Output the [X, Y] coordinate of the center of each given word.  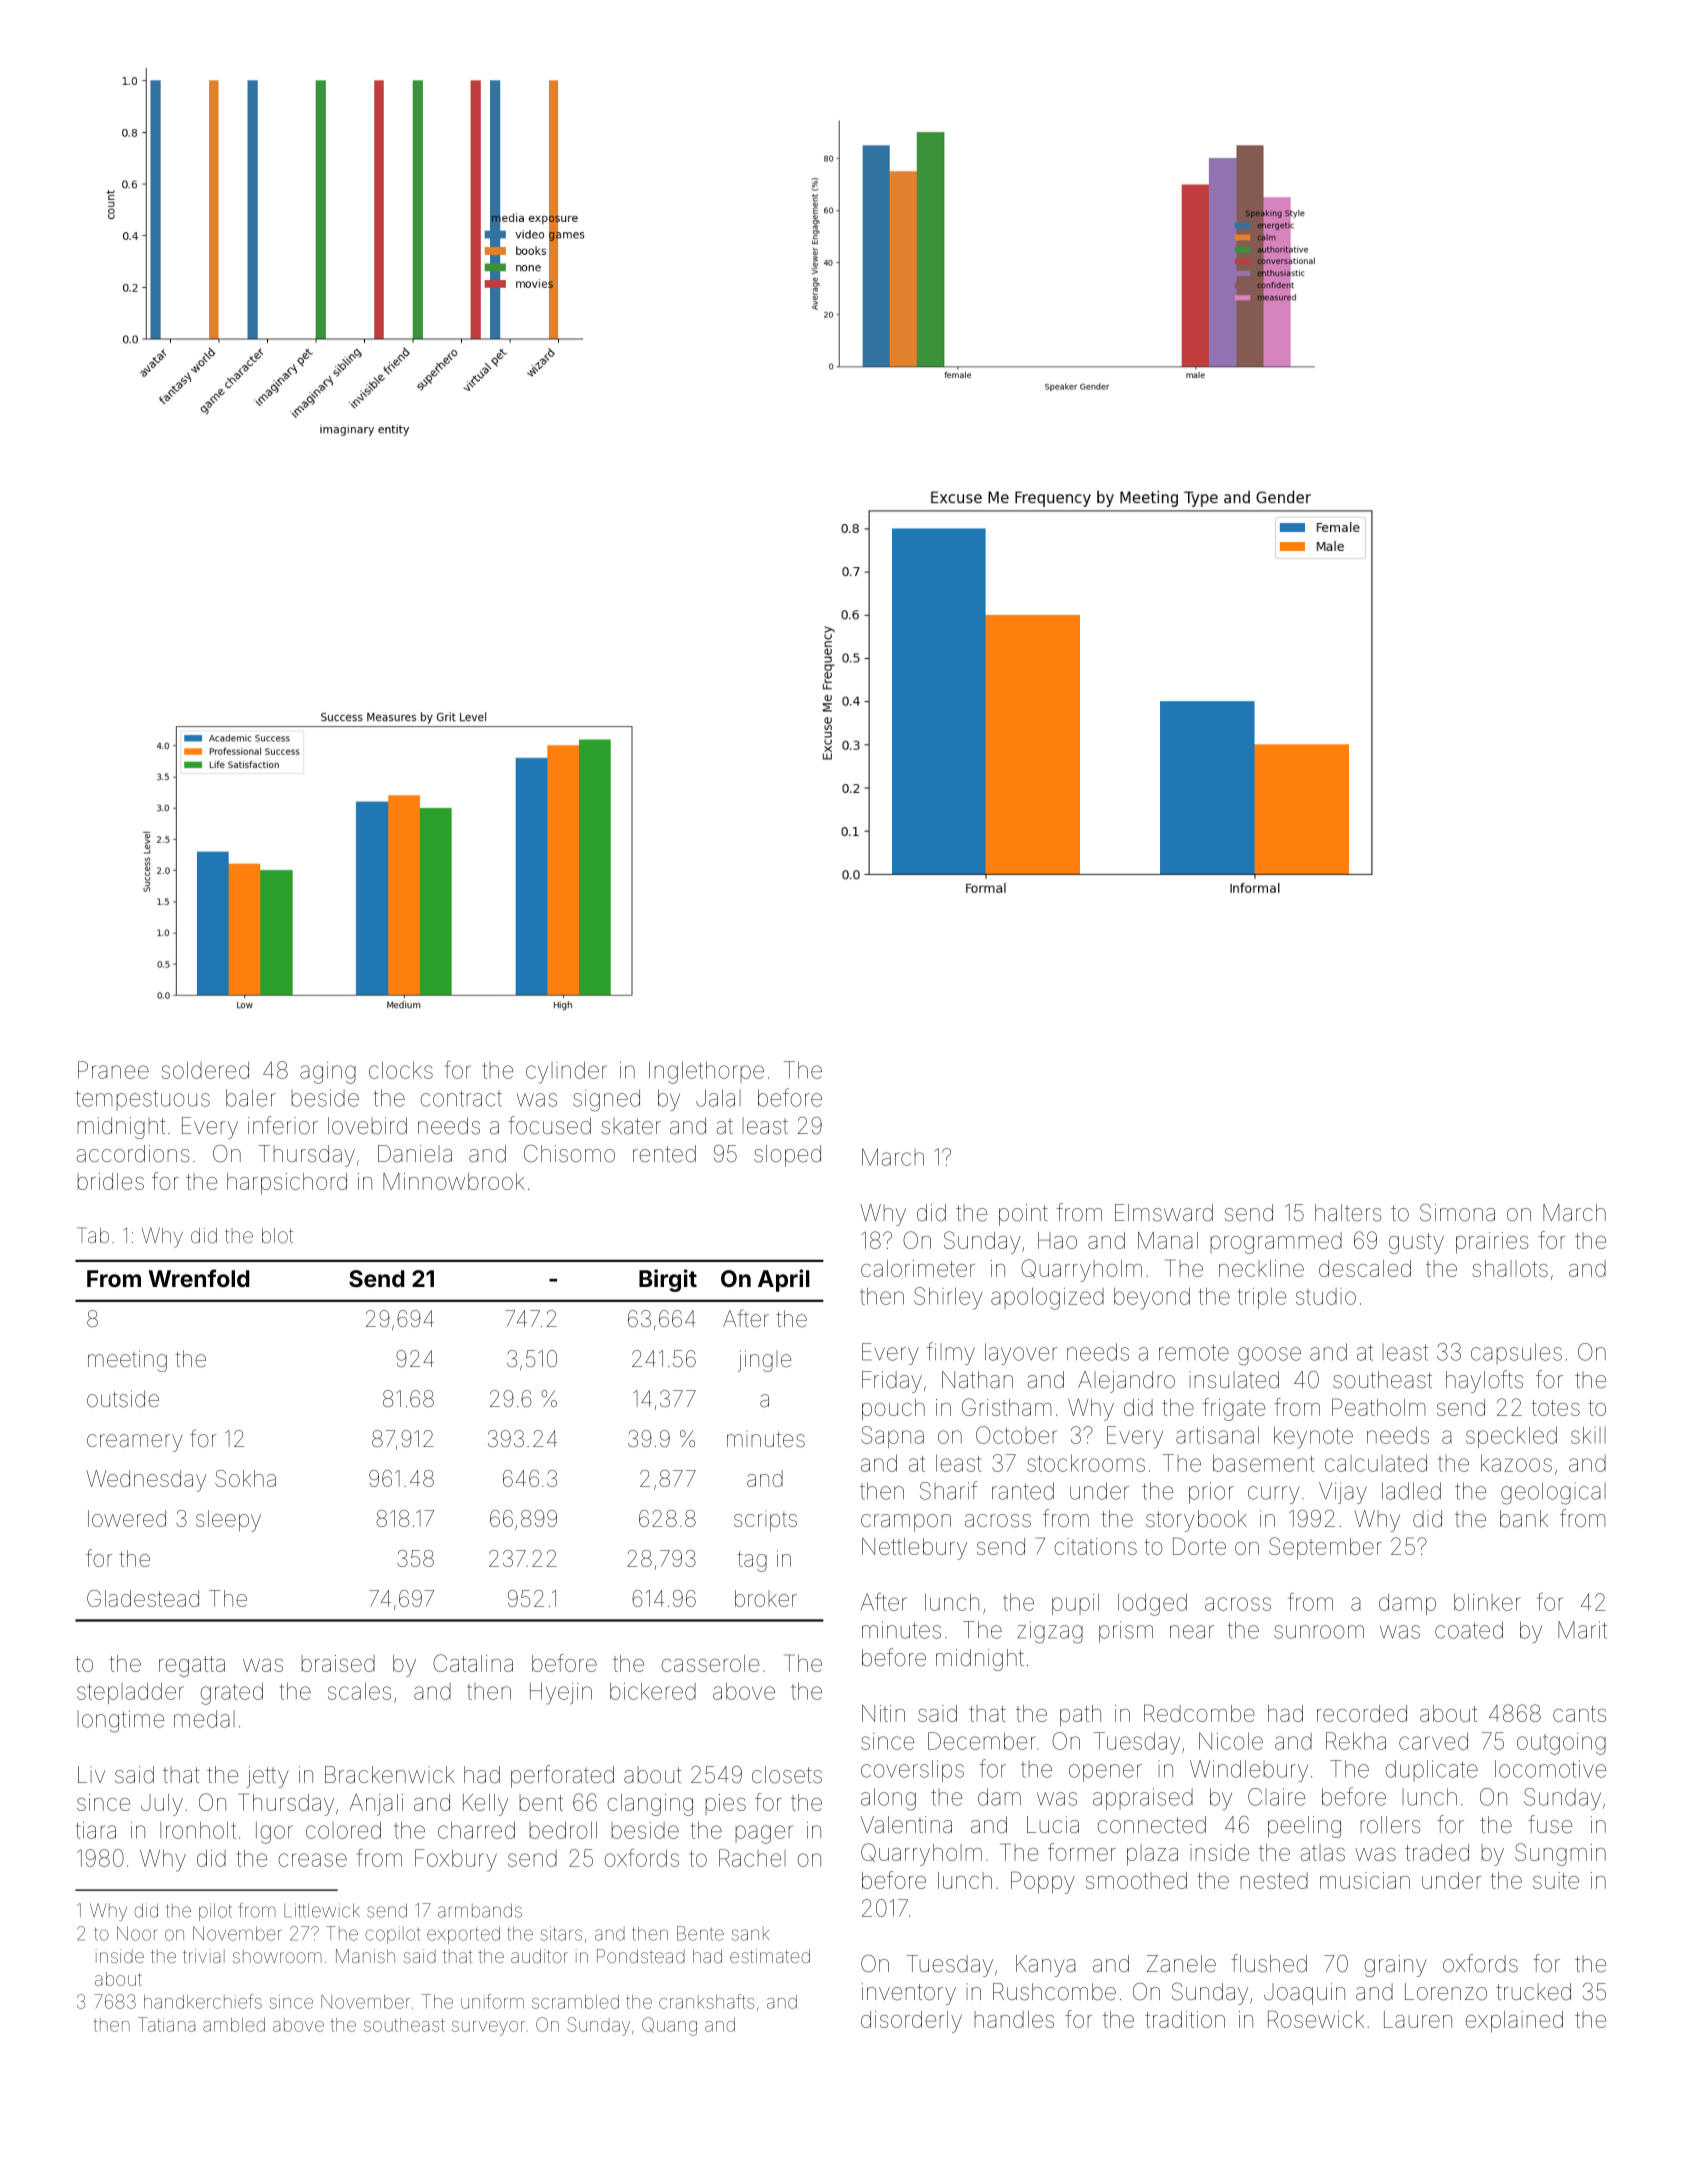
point [1023, 1215]
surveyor [488, 2028]
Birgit [668, 1280]
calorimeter [918, 1268]
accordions [133, 1154]
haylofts [1484, 1381]
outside [123, 1399]
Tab [93, 1235]
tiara [96, 1830]
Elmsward [1164, 1213]
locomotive [1550, 1769]
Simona [1457, 1213]
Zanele [1181, 1964]
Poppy [1043, 1882]
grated [231, 1693]
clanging [650, 1805]
